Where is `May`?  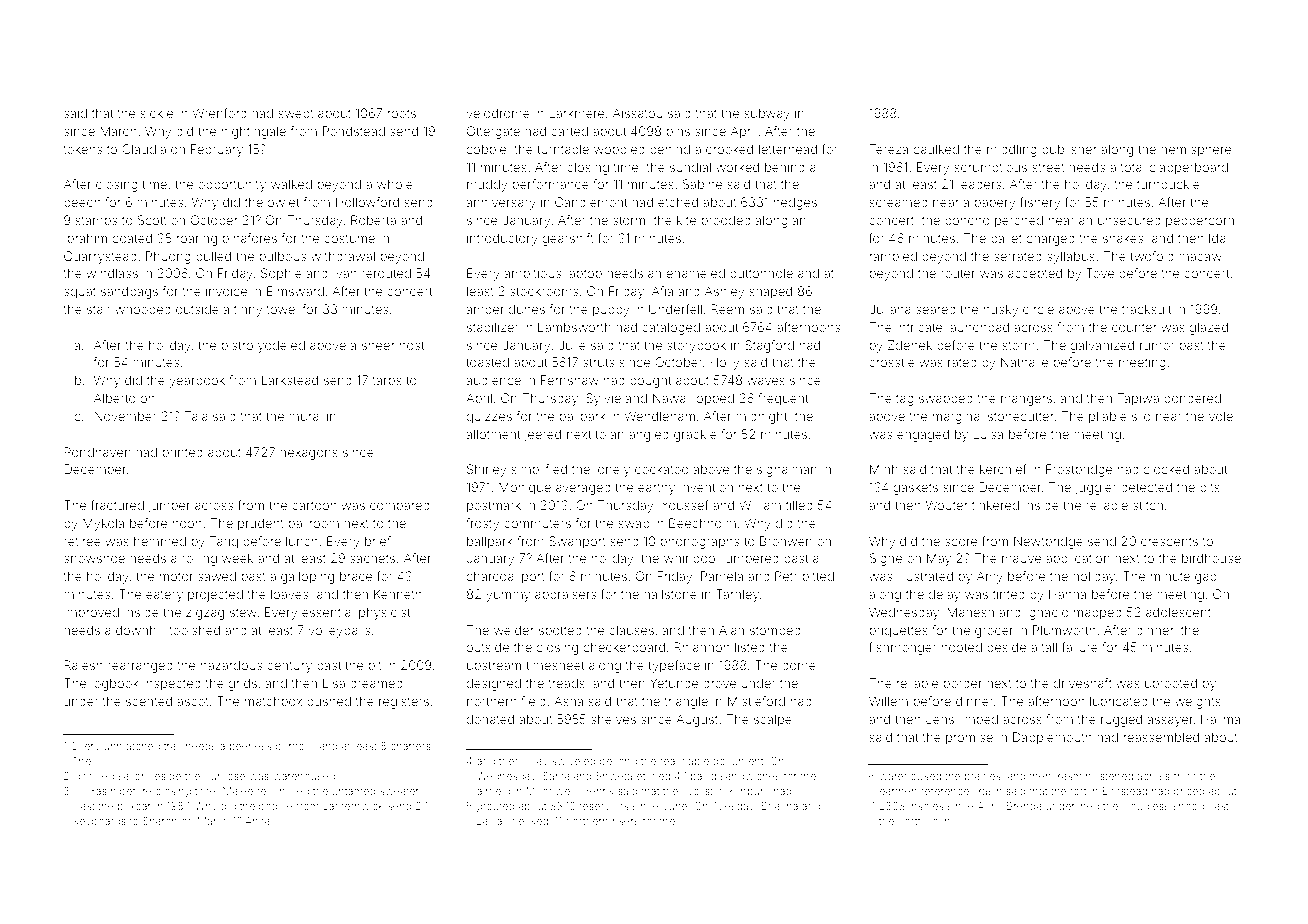 May is located at coordinates (939, 559).
